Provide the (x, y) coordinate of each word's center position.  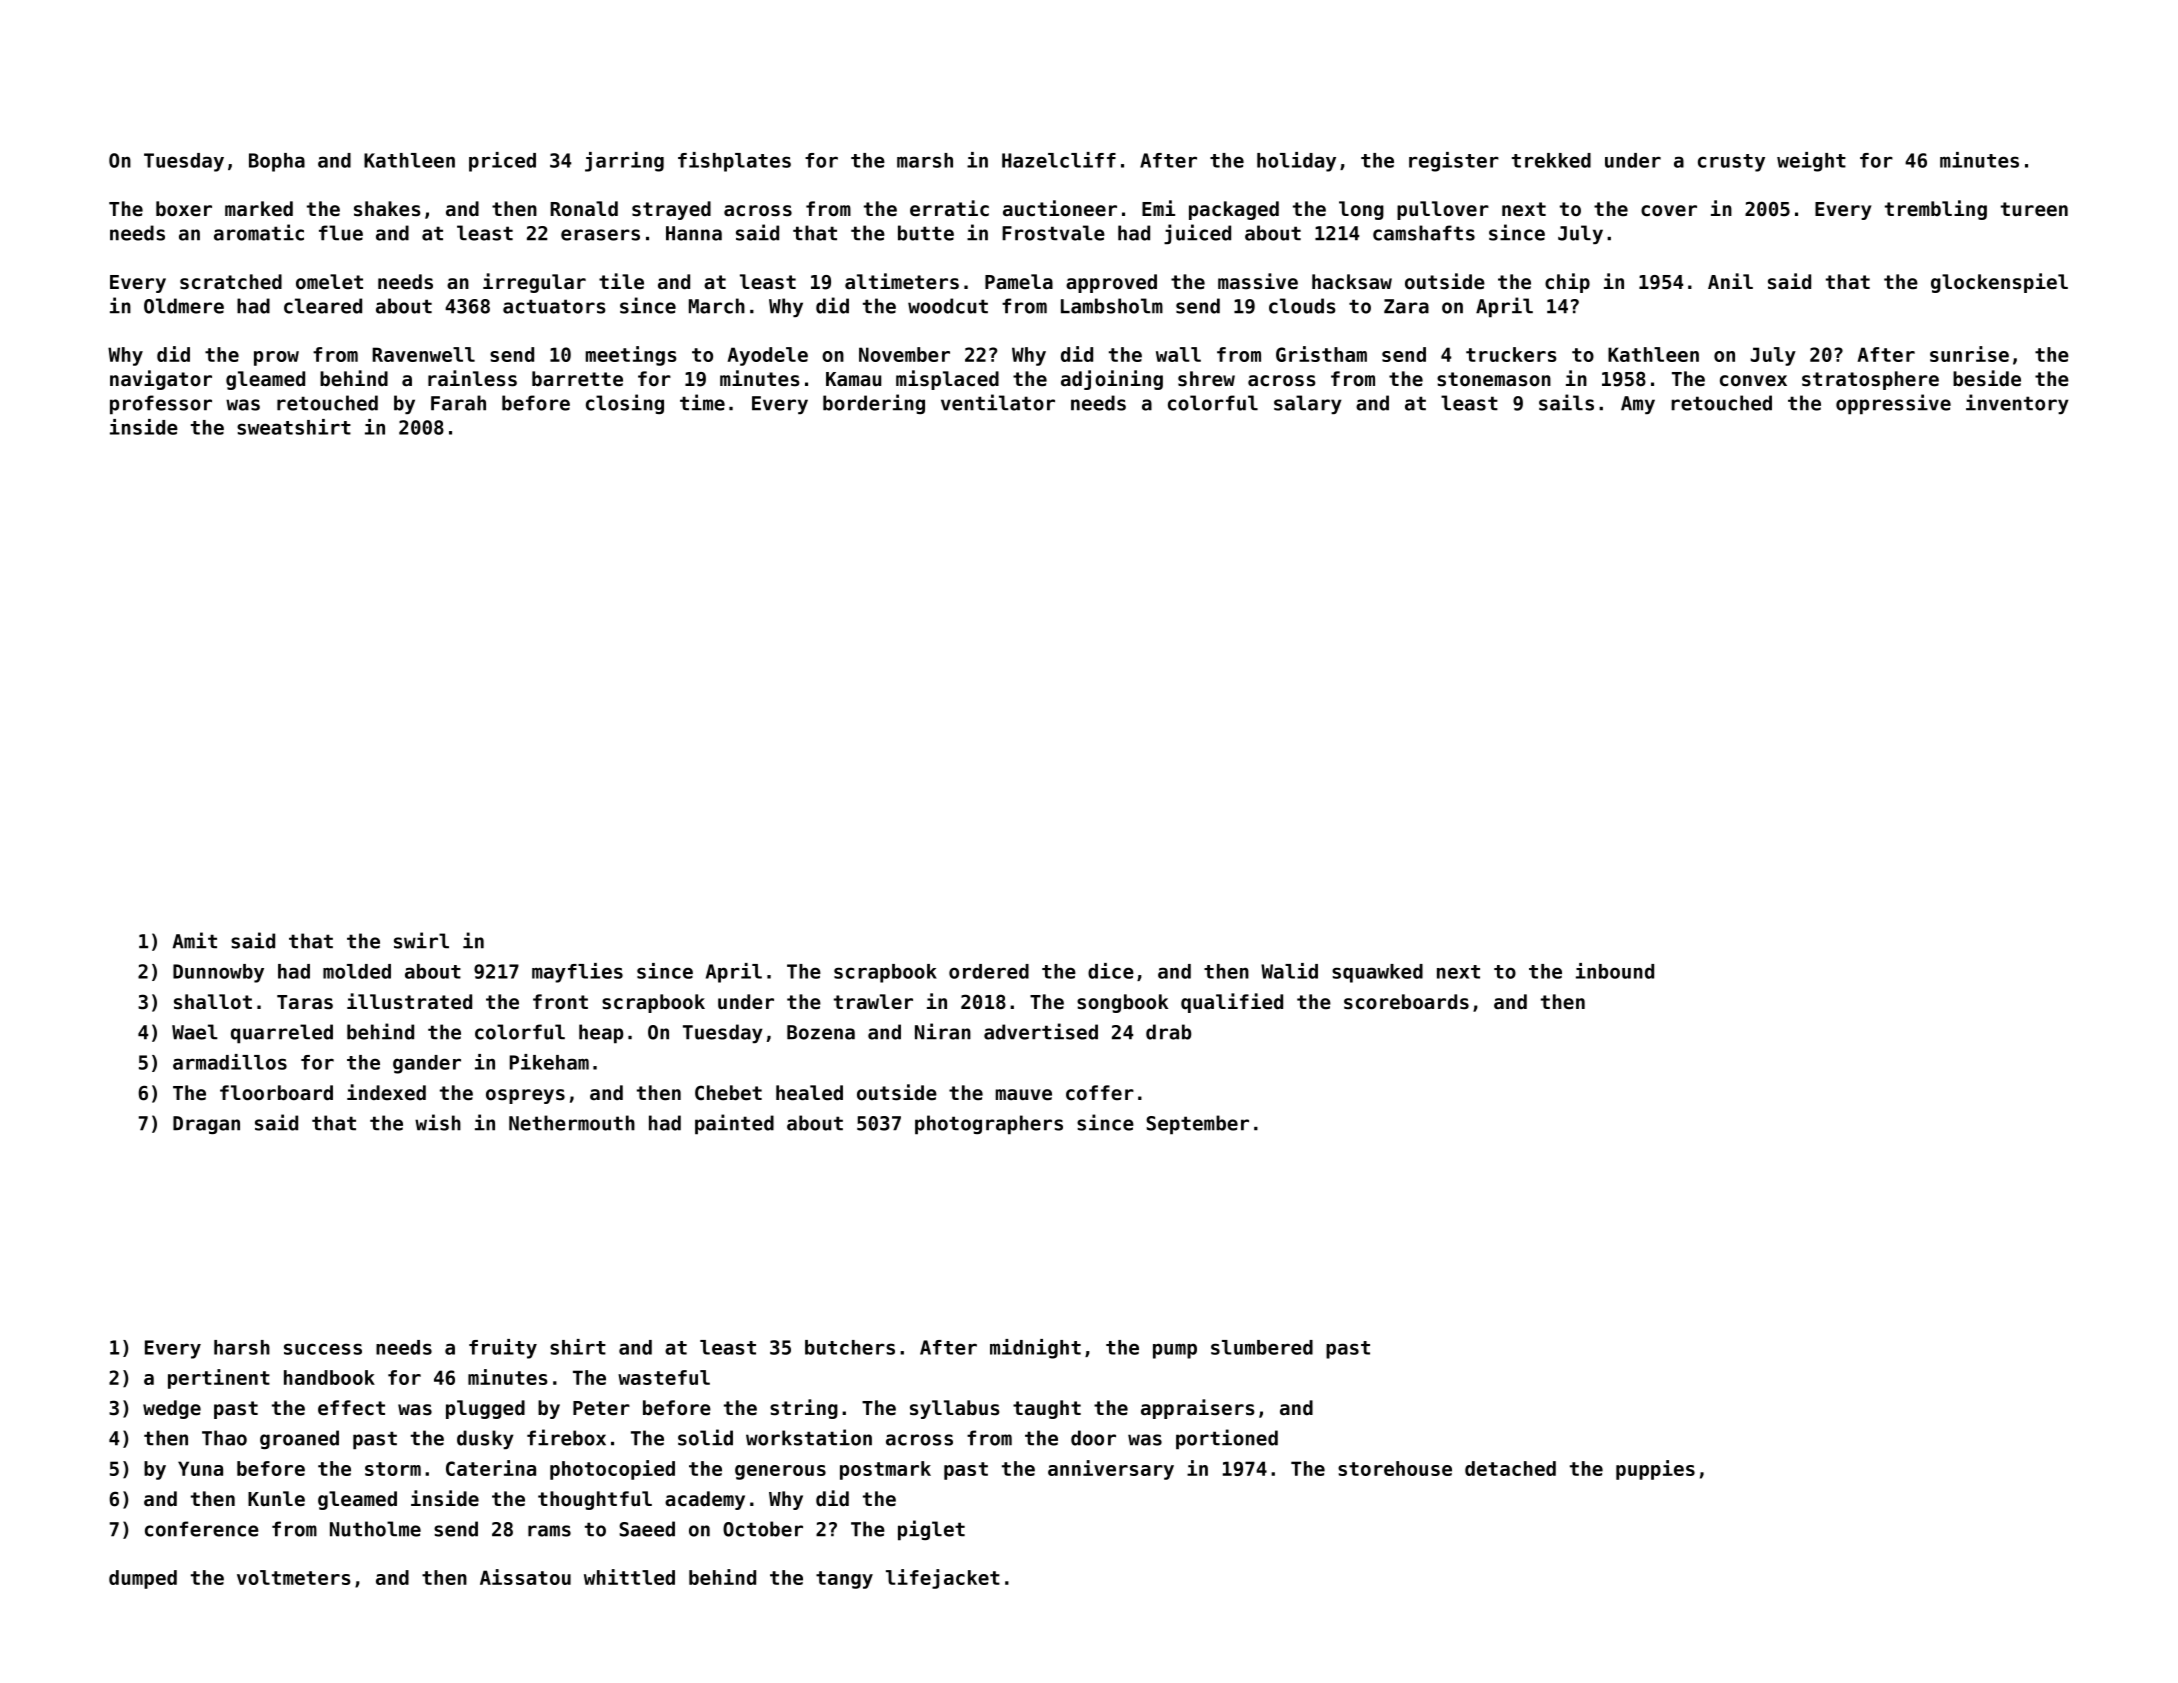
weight (1811, 162)
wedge (172, 1409)
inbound (1615, 971)
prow (276, 358)
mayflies (577, 973)
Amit (195, 940)
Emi (1158, 208)
